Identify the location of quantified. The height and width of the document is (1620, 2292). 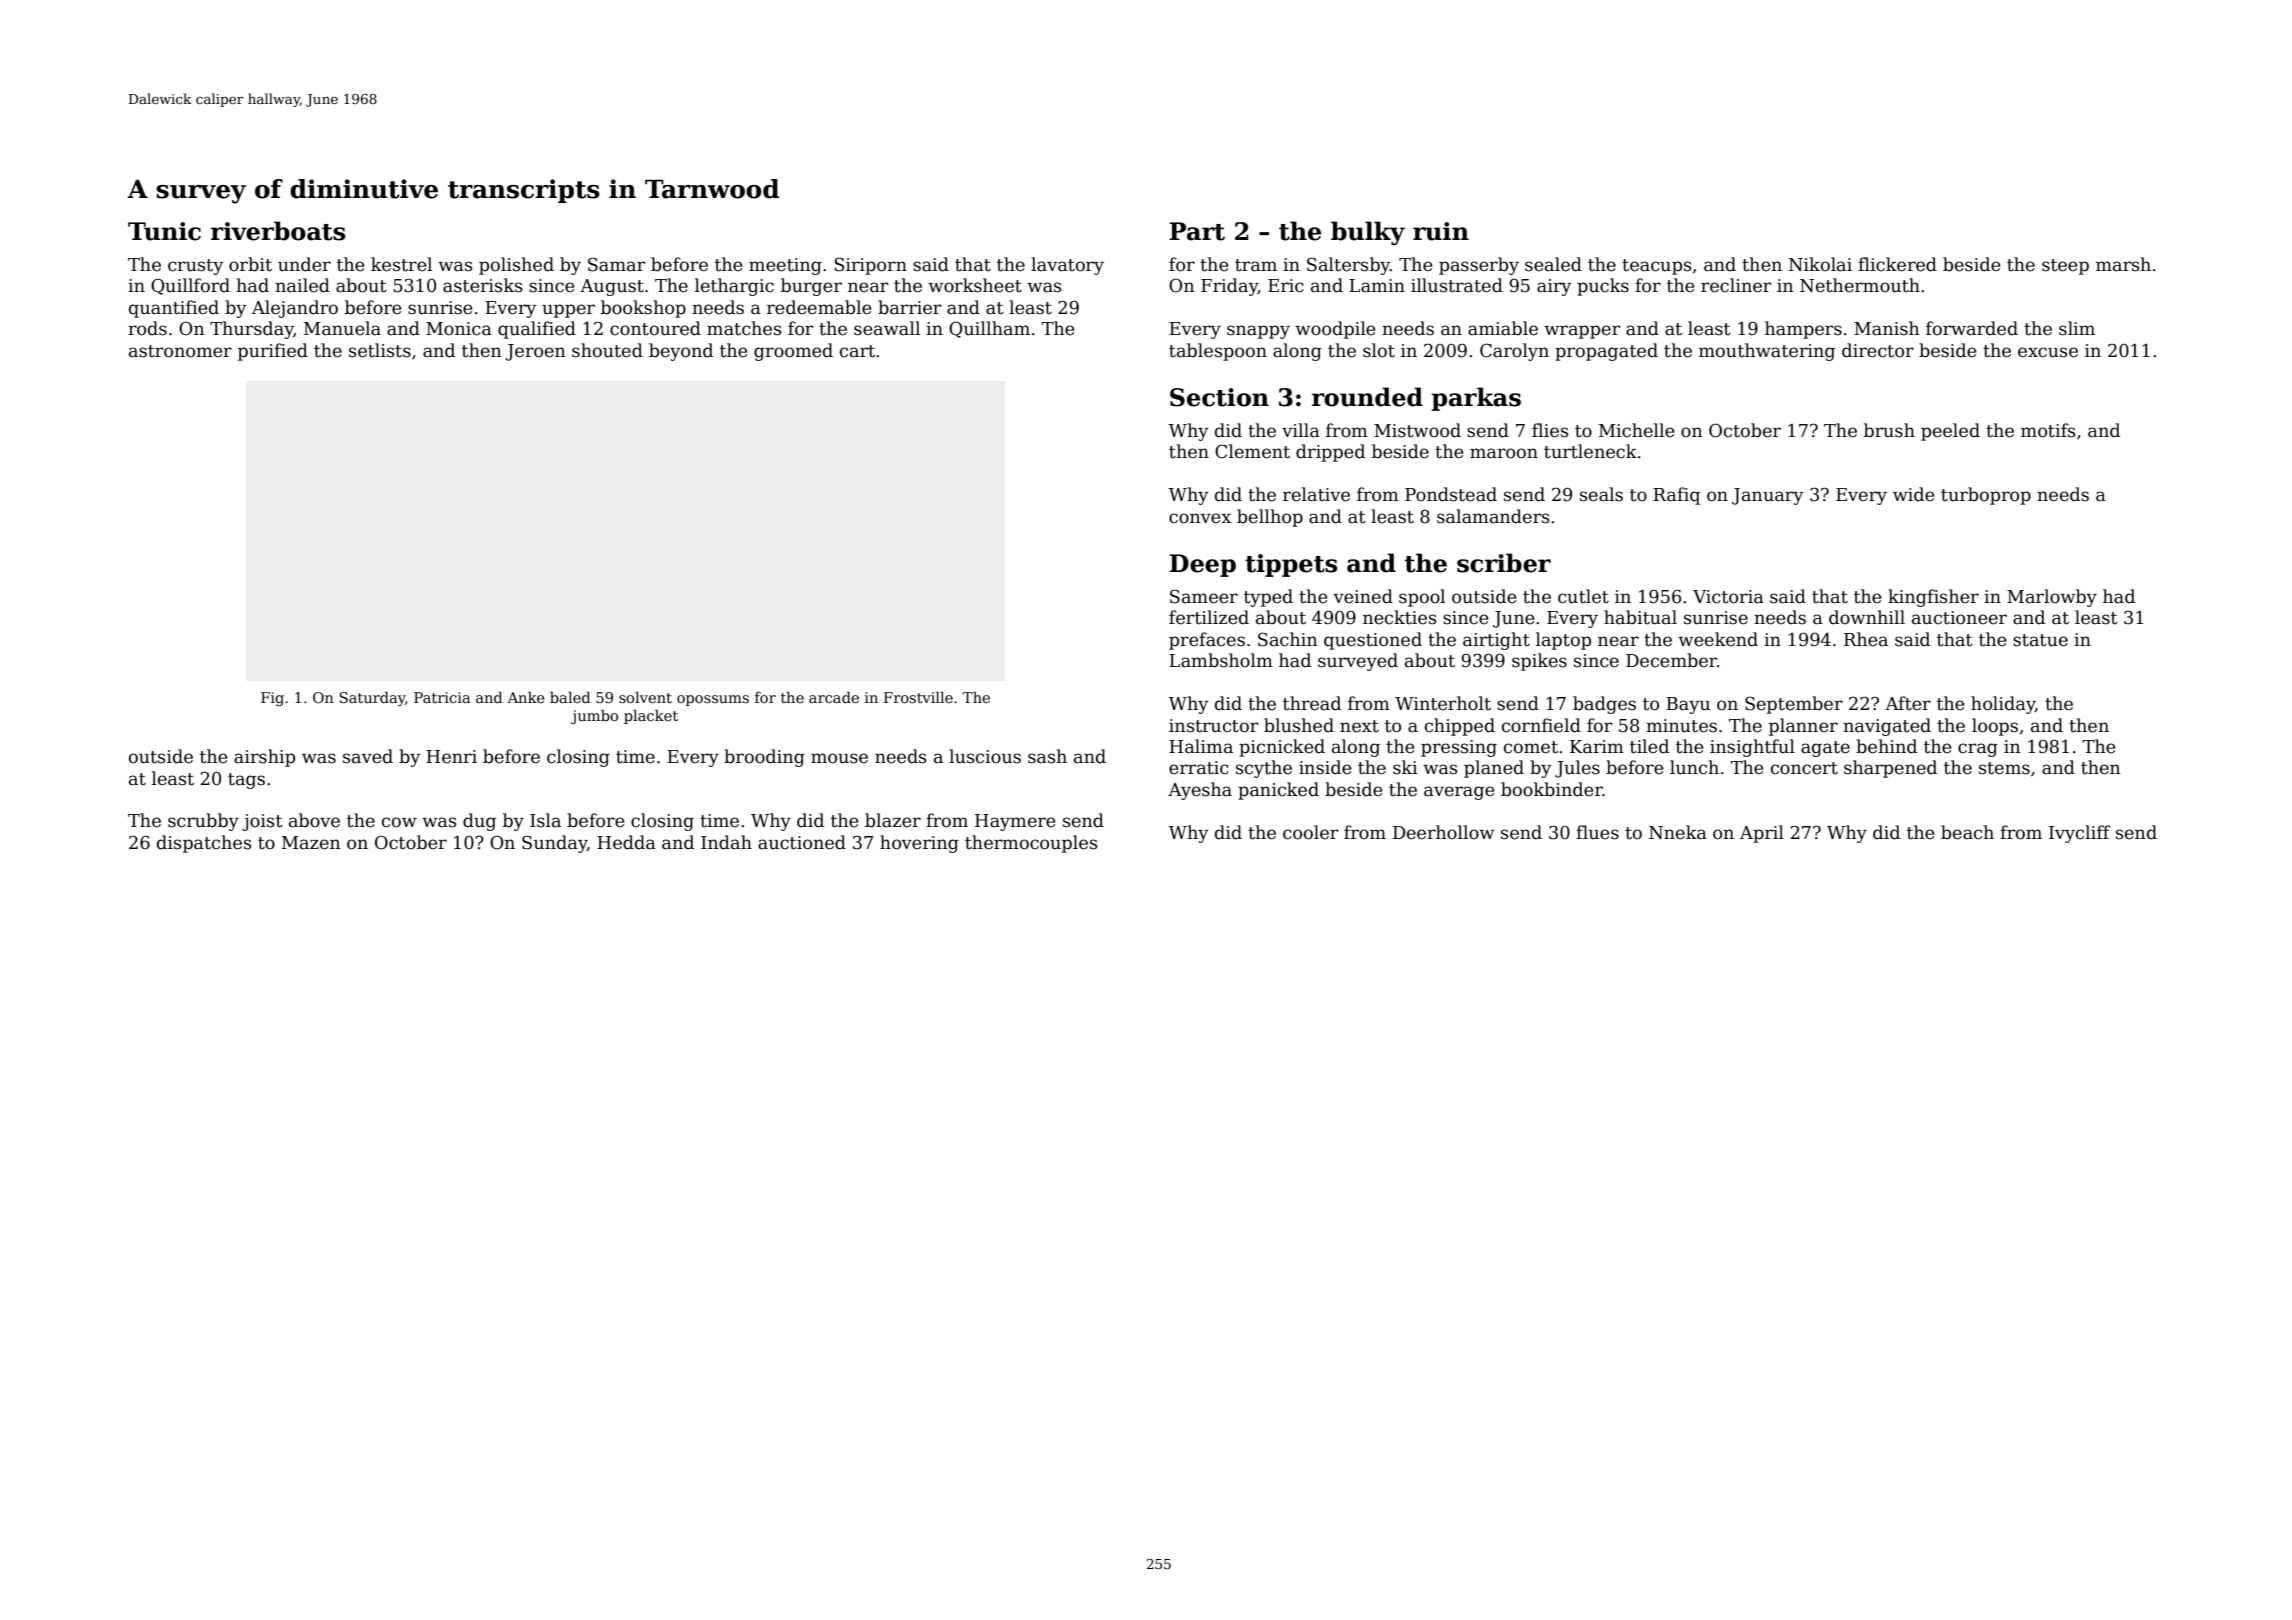
(174, 309).
